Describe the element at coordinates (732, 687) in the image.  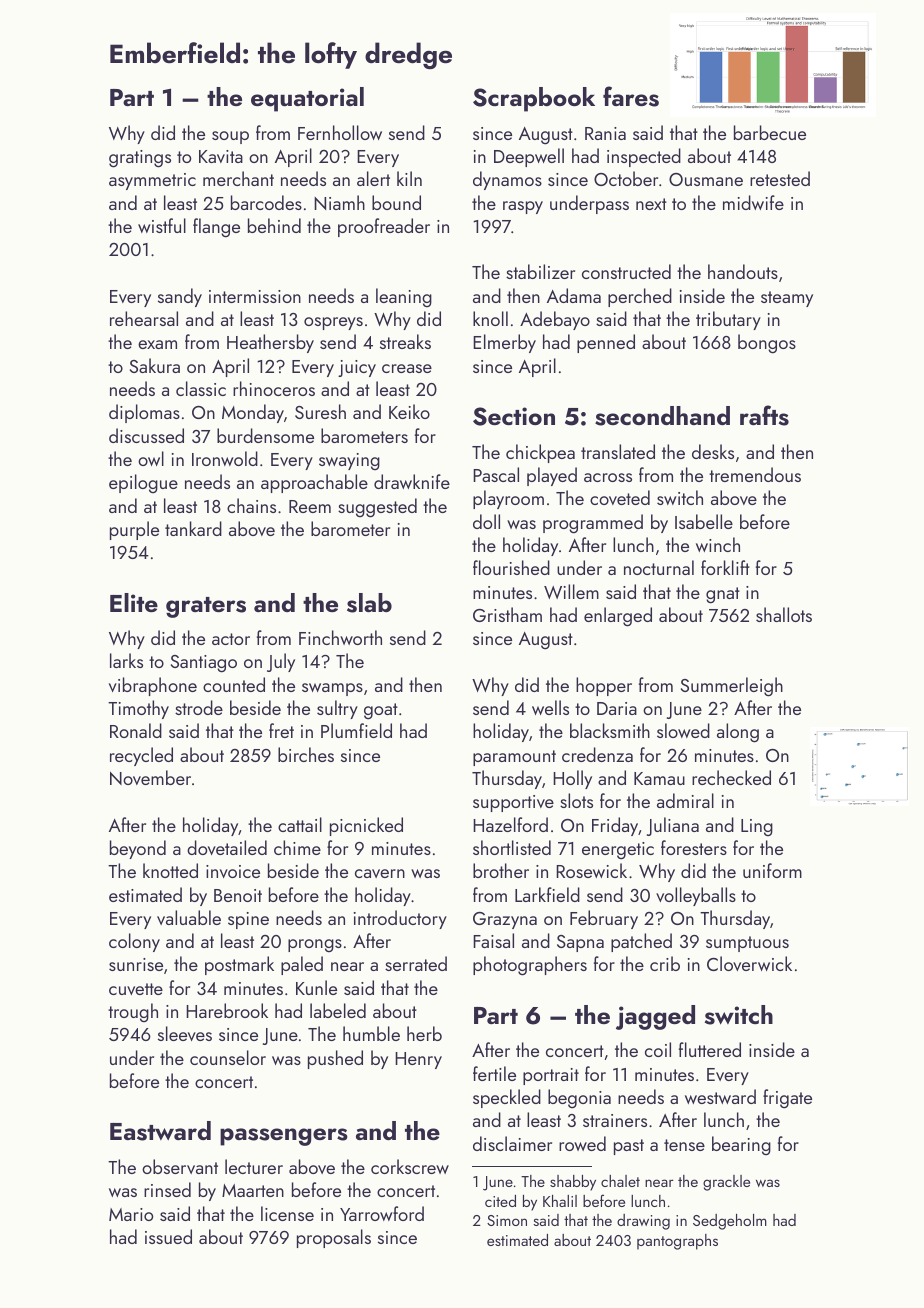
I see `Summerleigh` at that location.
